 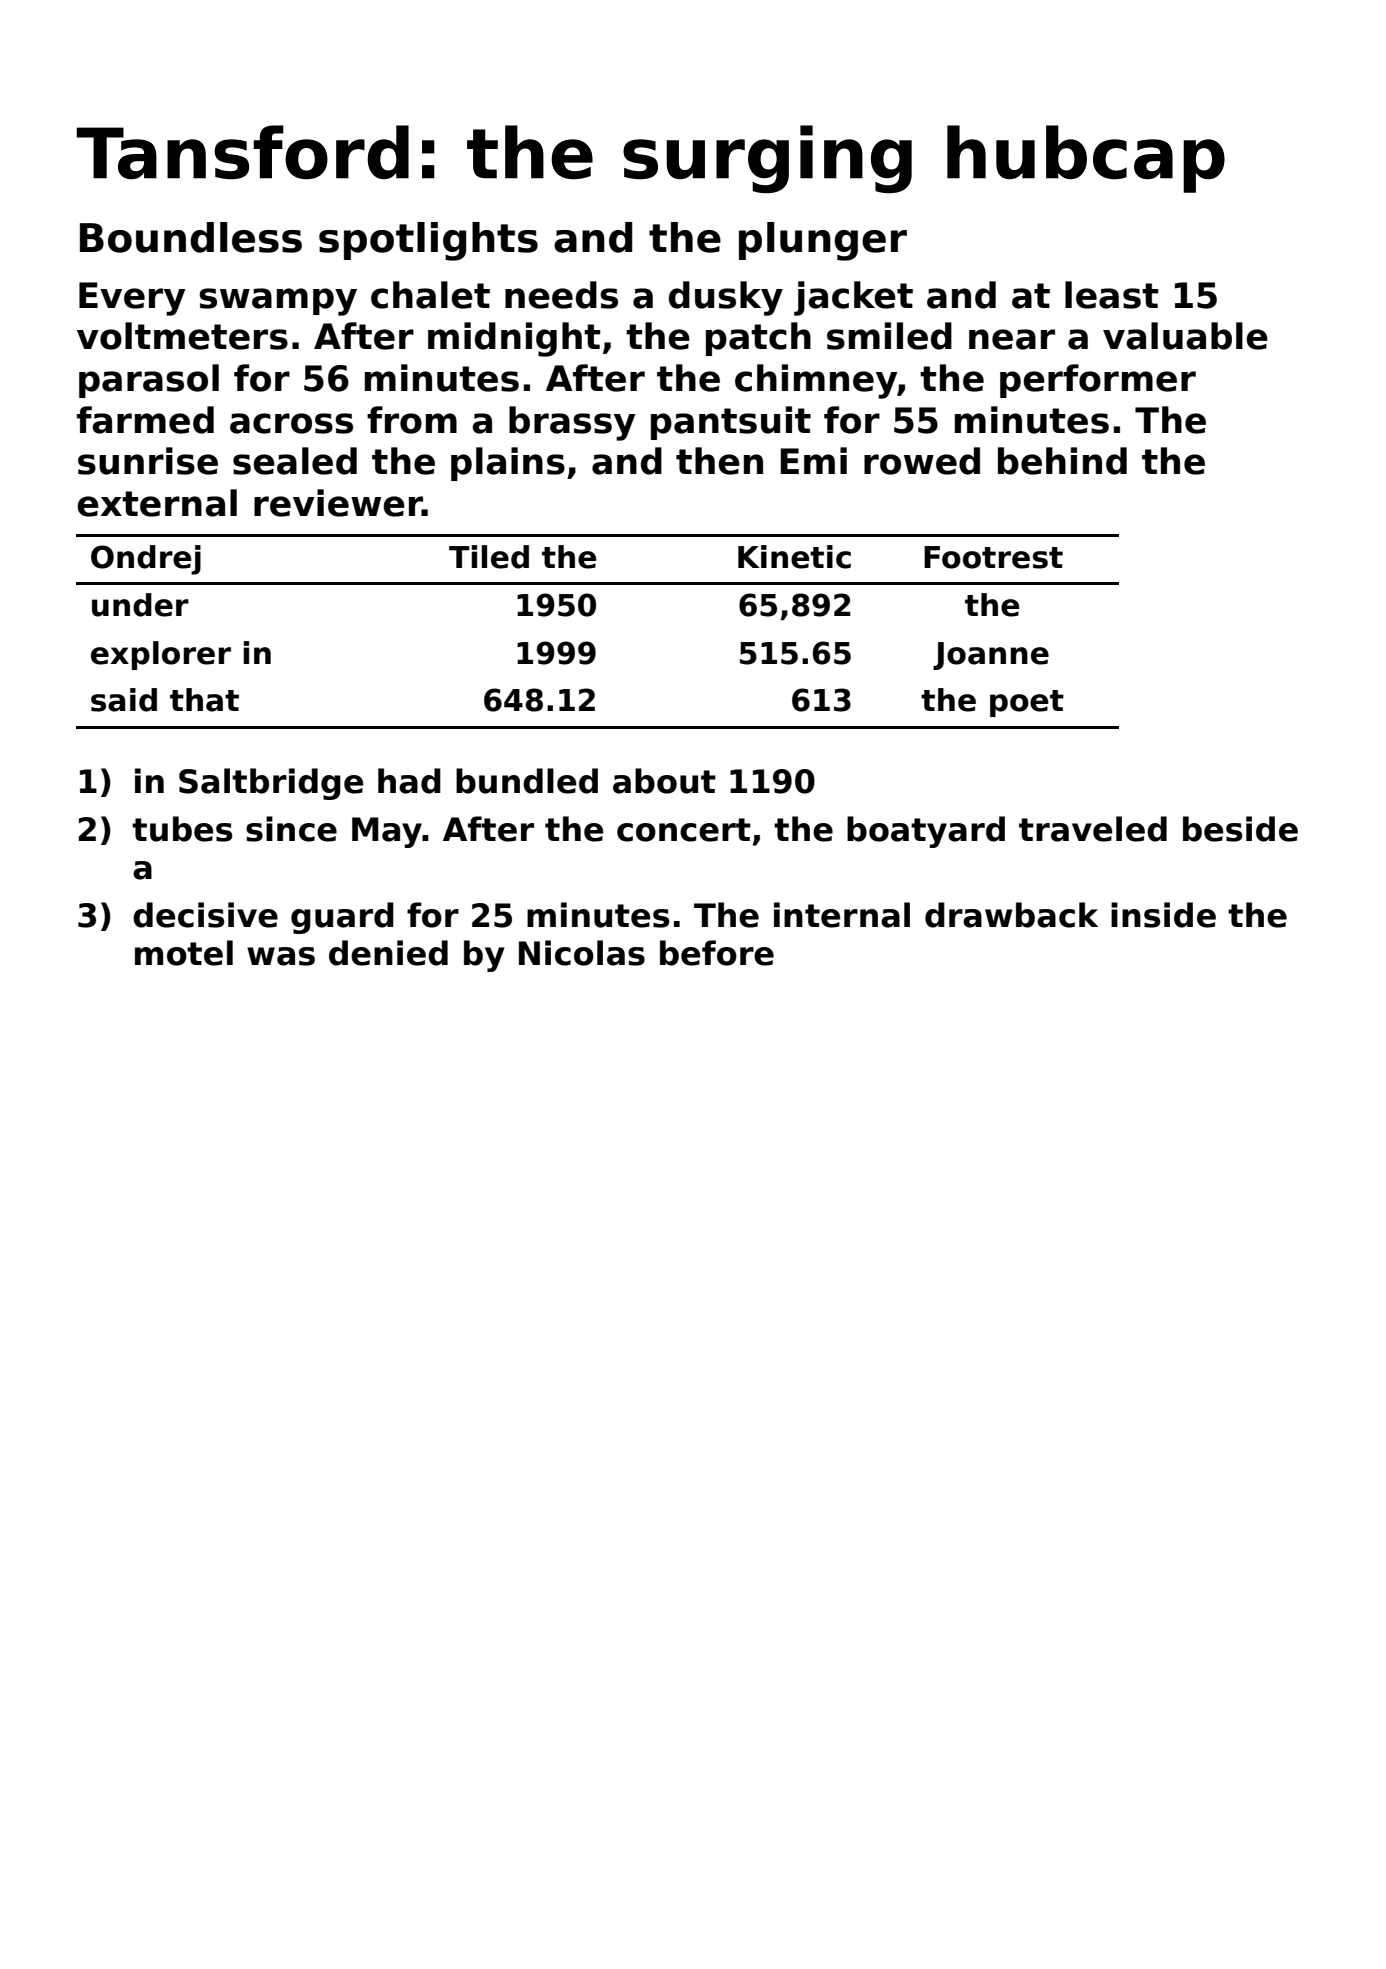 I want to click on boatyard, so click(x=926, y=832).
